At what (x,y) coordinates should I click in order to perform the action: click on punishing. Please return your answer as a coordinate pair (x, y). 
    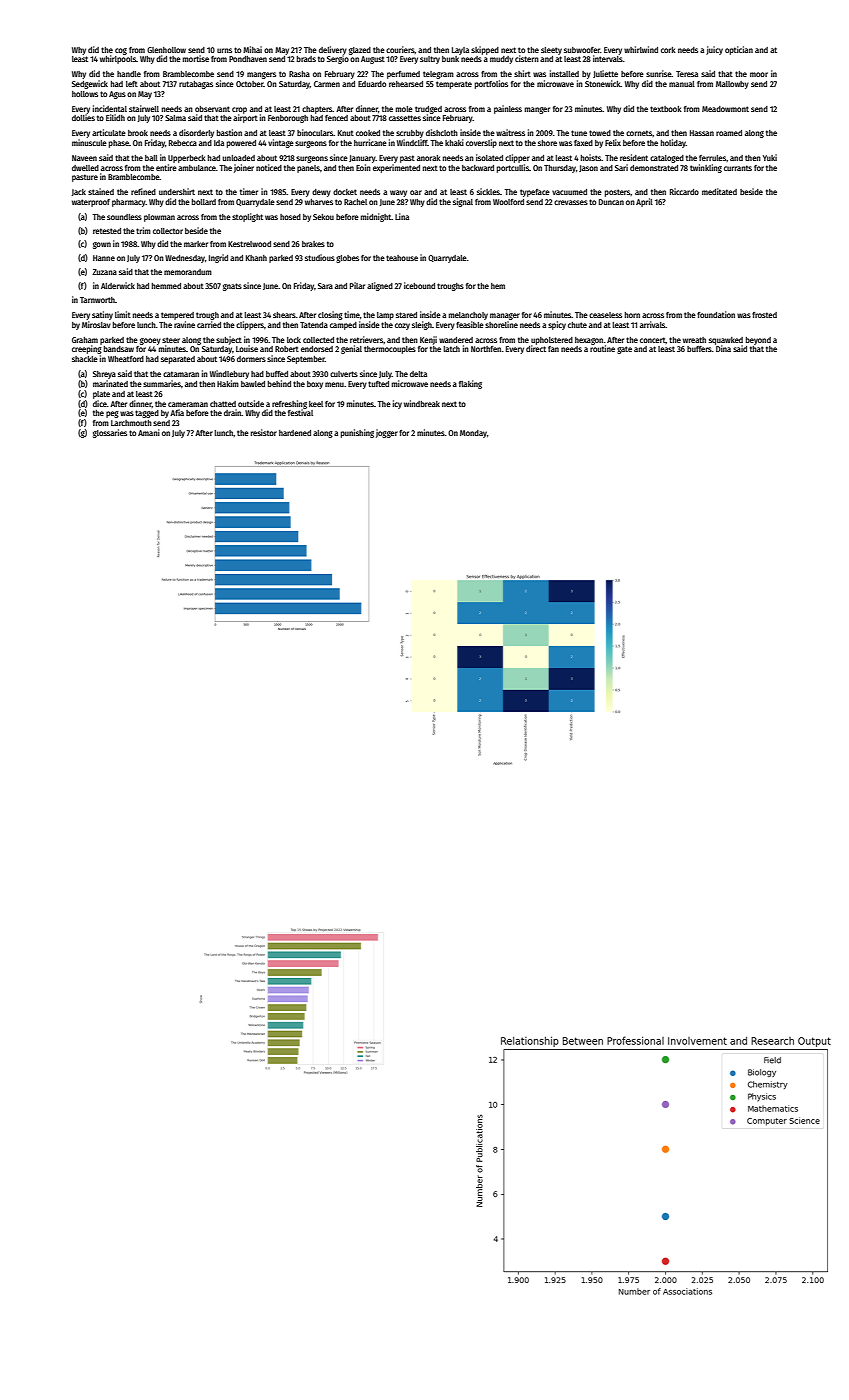
    Looking at the image, I should click on (357, 433).
